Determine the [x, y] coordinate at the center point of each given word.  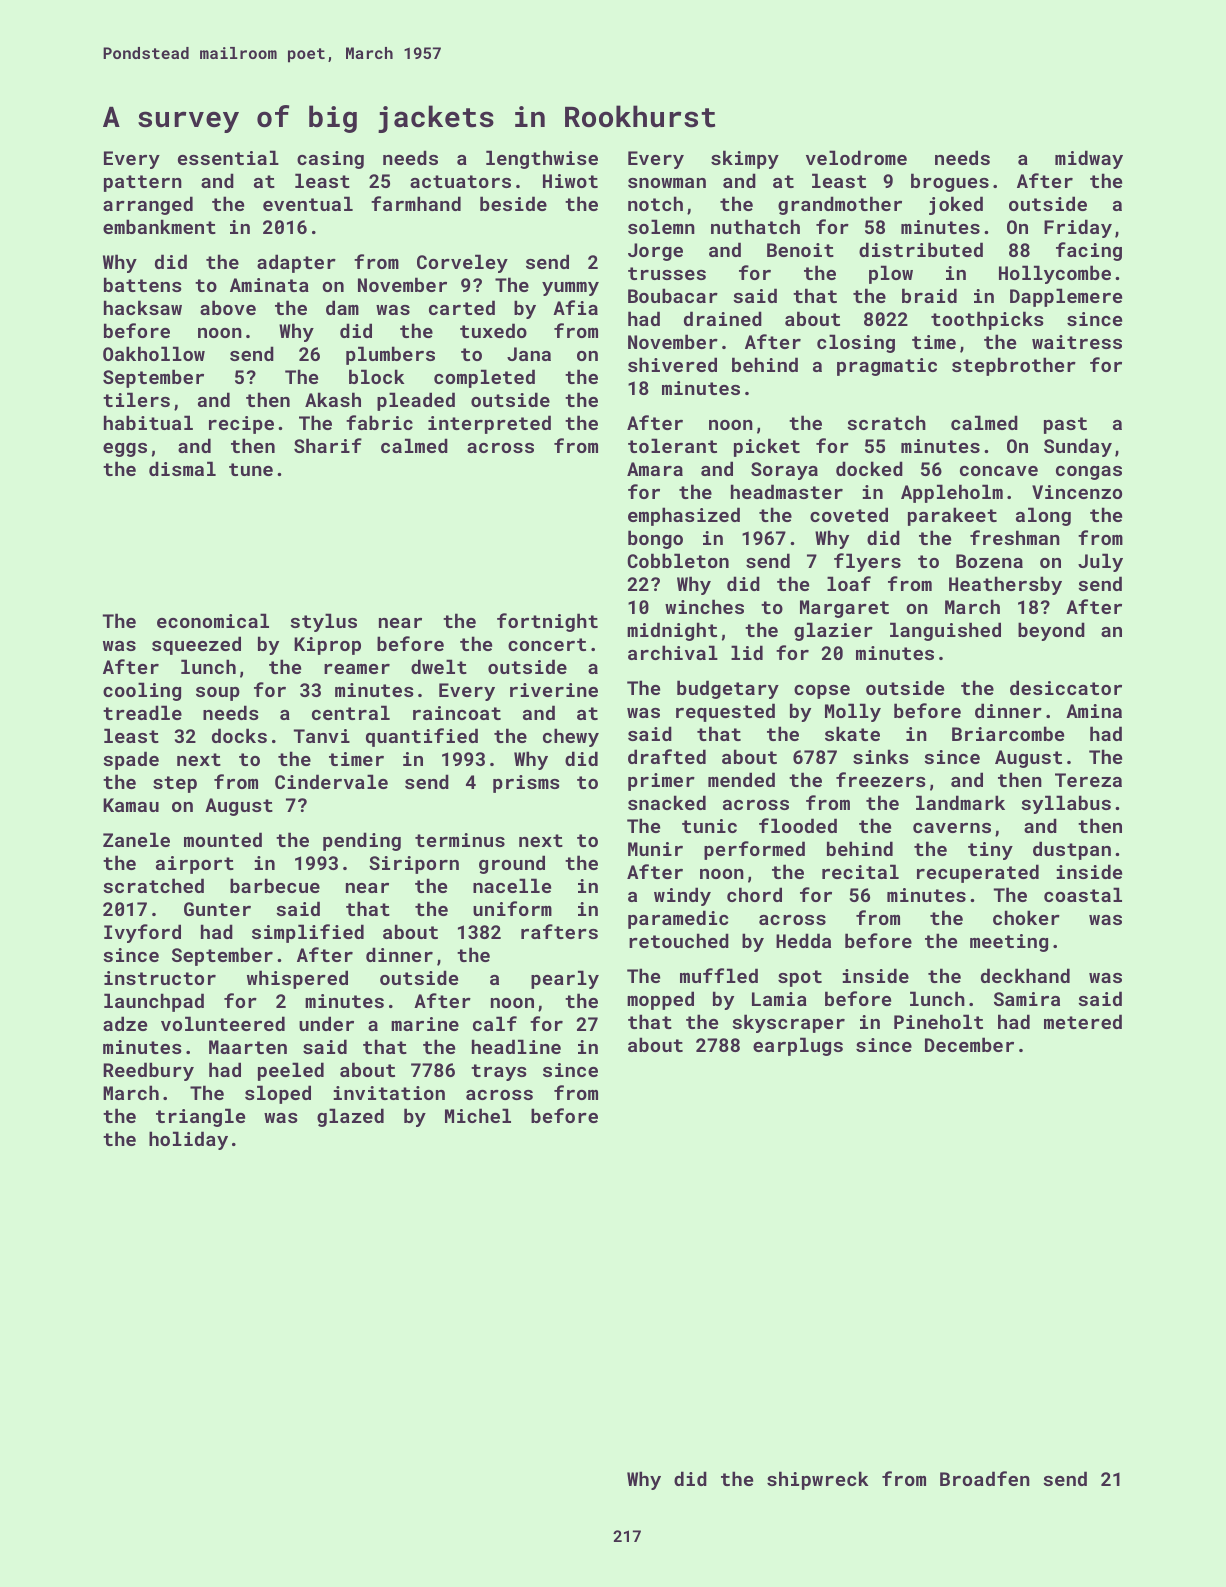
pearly [565, 979]
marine [425, 1024]
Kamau [131, 805]
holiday [188, 1140]
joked [956, 205]
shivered [672, 364]
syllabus [1066, 804]
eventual [308, 203]
